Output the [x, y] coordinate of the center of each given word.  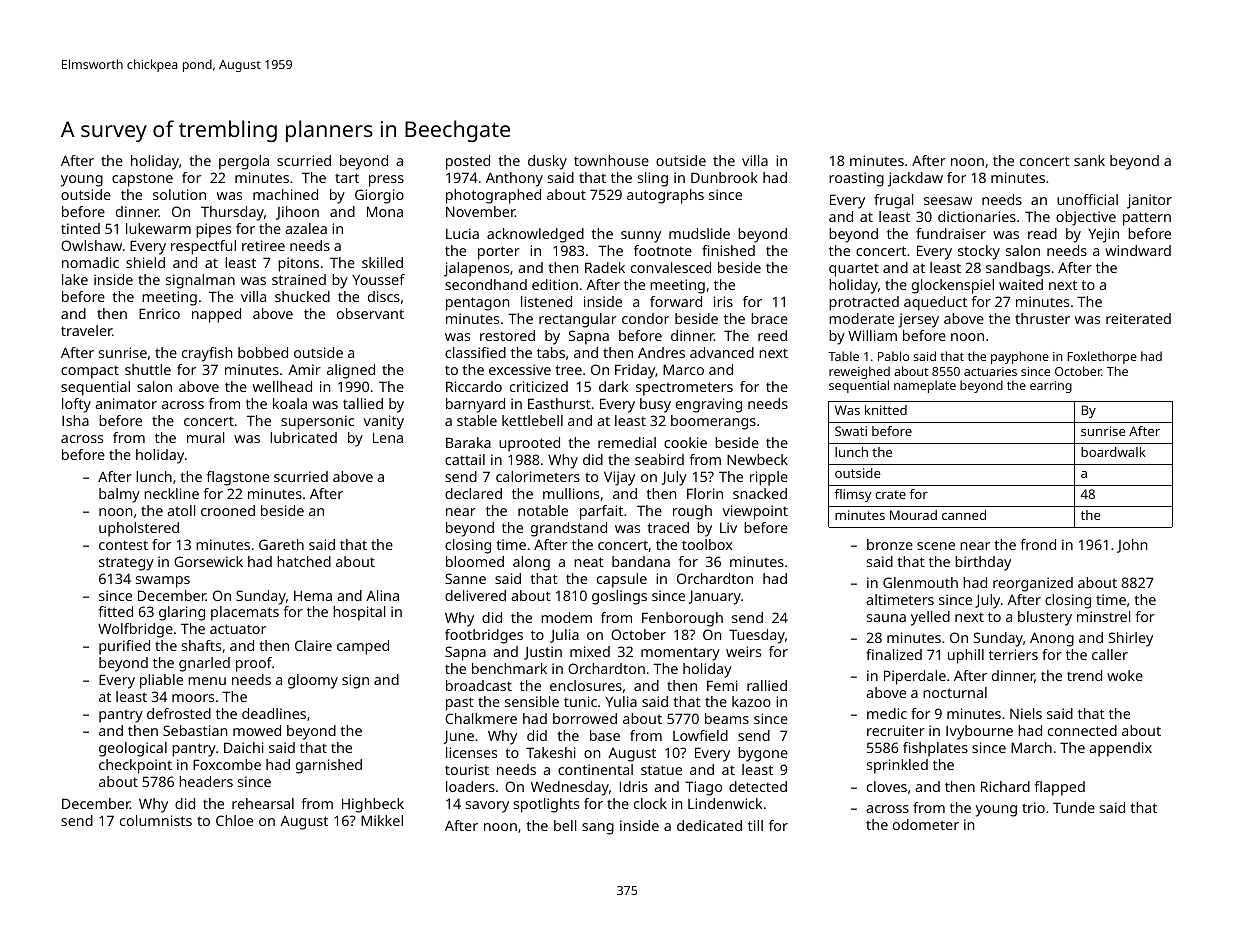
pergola [244, 162]
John [1132, 546]
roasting [856, 179]
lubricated [303, 437]
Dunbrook [724, 177]
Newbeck [757, 459]
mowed [257, 730]
